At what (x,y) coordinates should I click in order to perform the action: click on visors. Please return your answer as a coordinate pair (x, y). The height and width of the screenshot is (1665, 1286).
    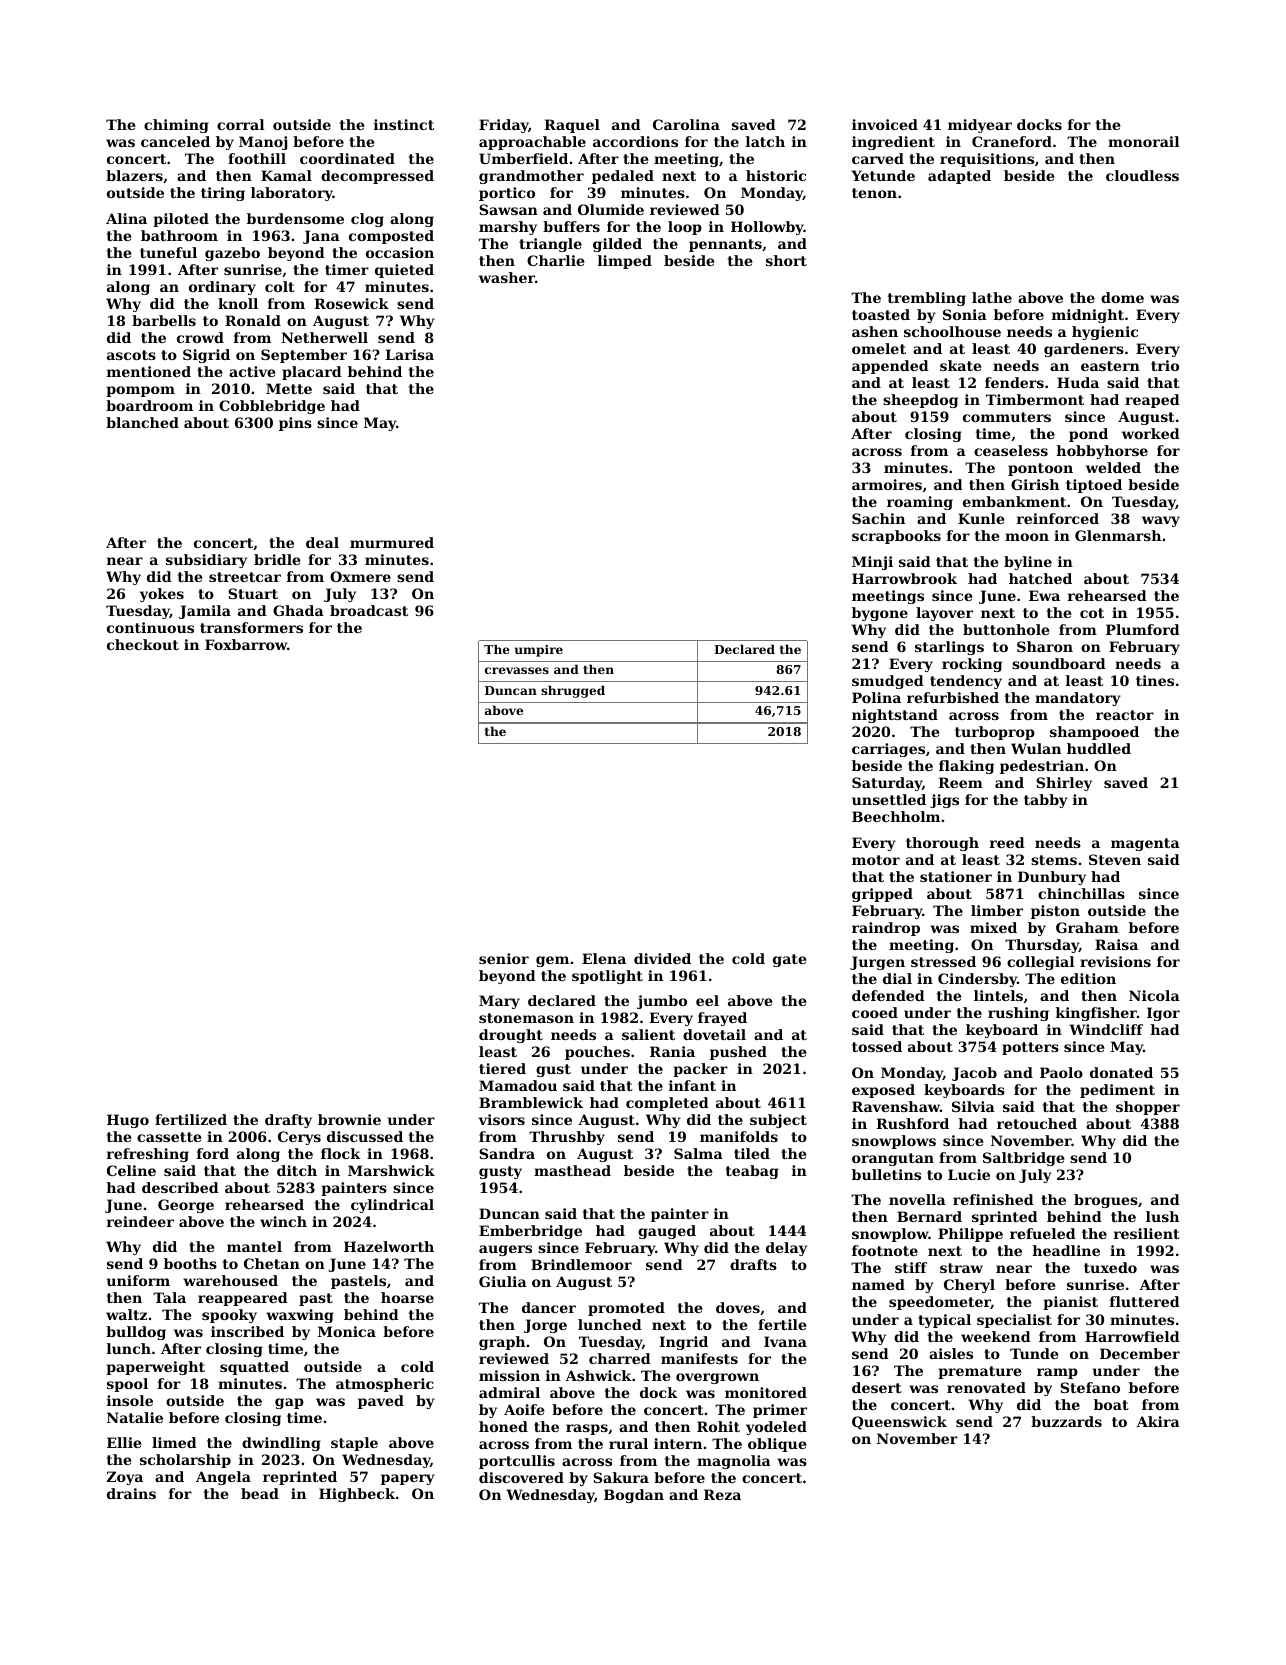
    Looking at the image, I should click on (502, 1119).
